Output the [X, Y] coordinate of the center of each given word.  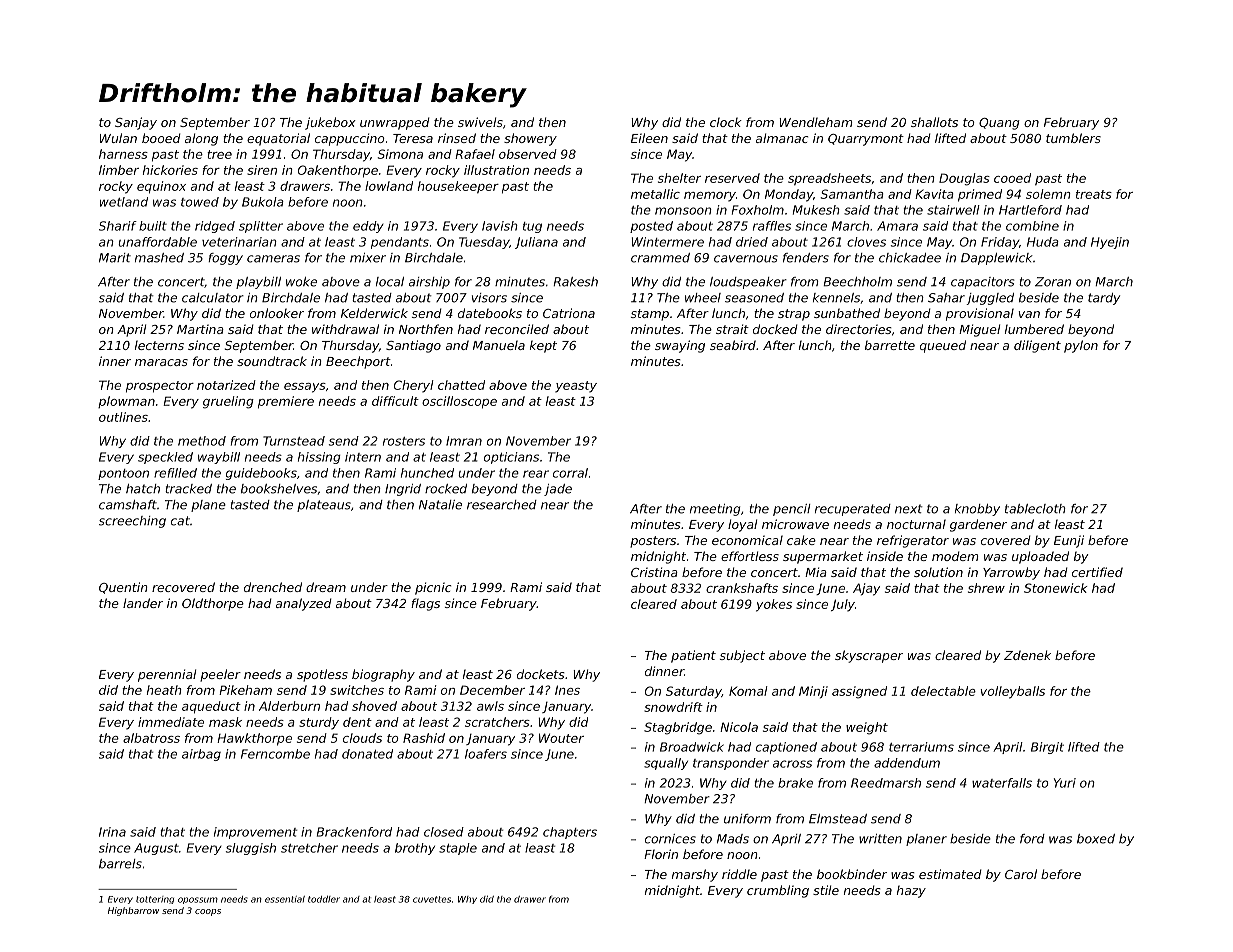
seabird [733, 345]
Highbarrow [133, 911]
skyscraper [869, 656]
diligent [1037, 346]
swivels [480, 122]
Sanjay [136, 123]
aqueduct [211, 707]
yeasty [576, 387]
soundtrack [272, 361]
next [909, 509]
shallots [934, 122]
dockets [541, 674]
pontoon [123, 474]
